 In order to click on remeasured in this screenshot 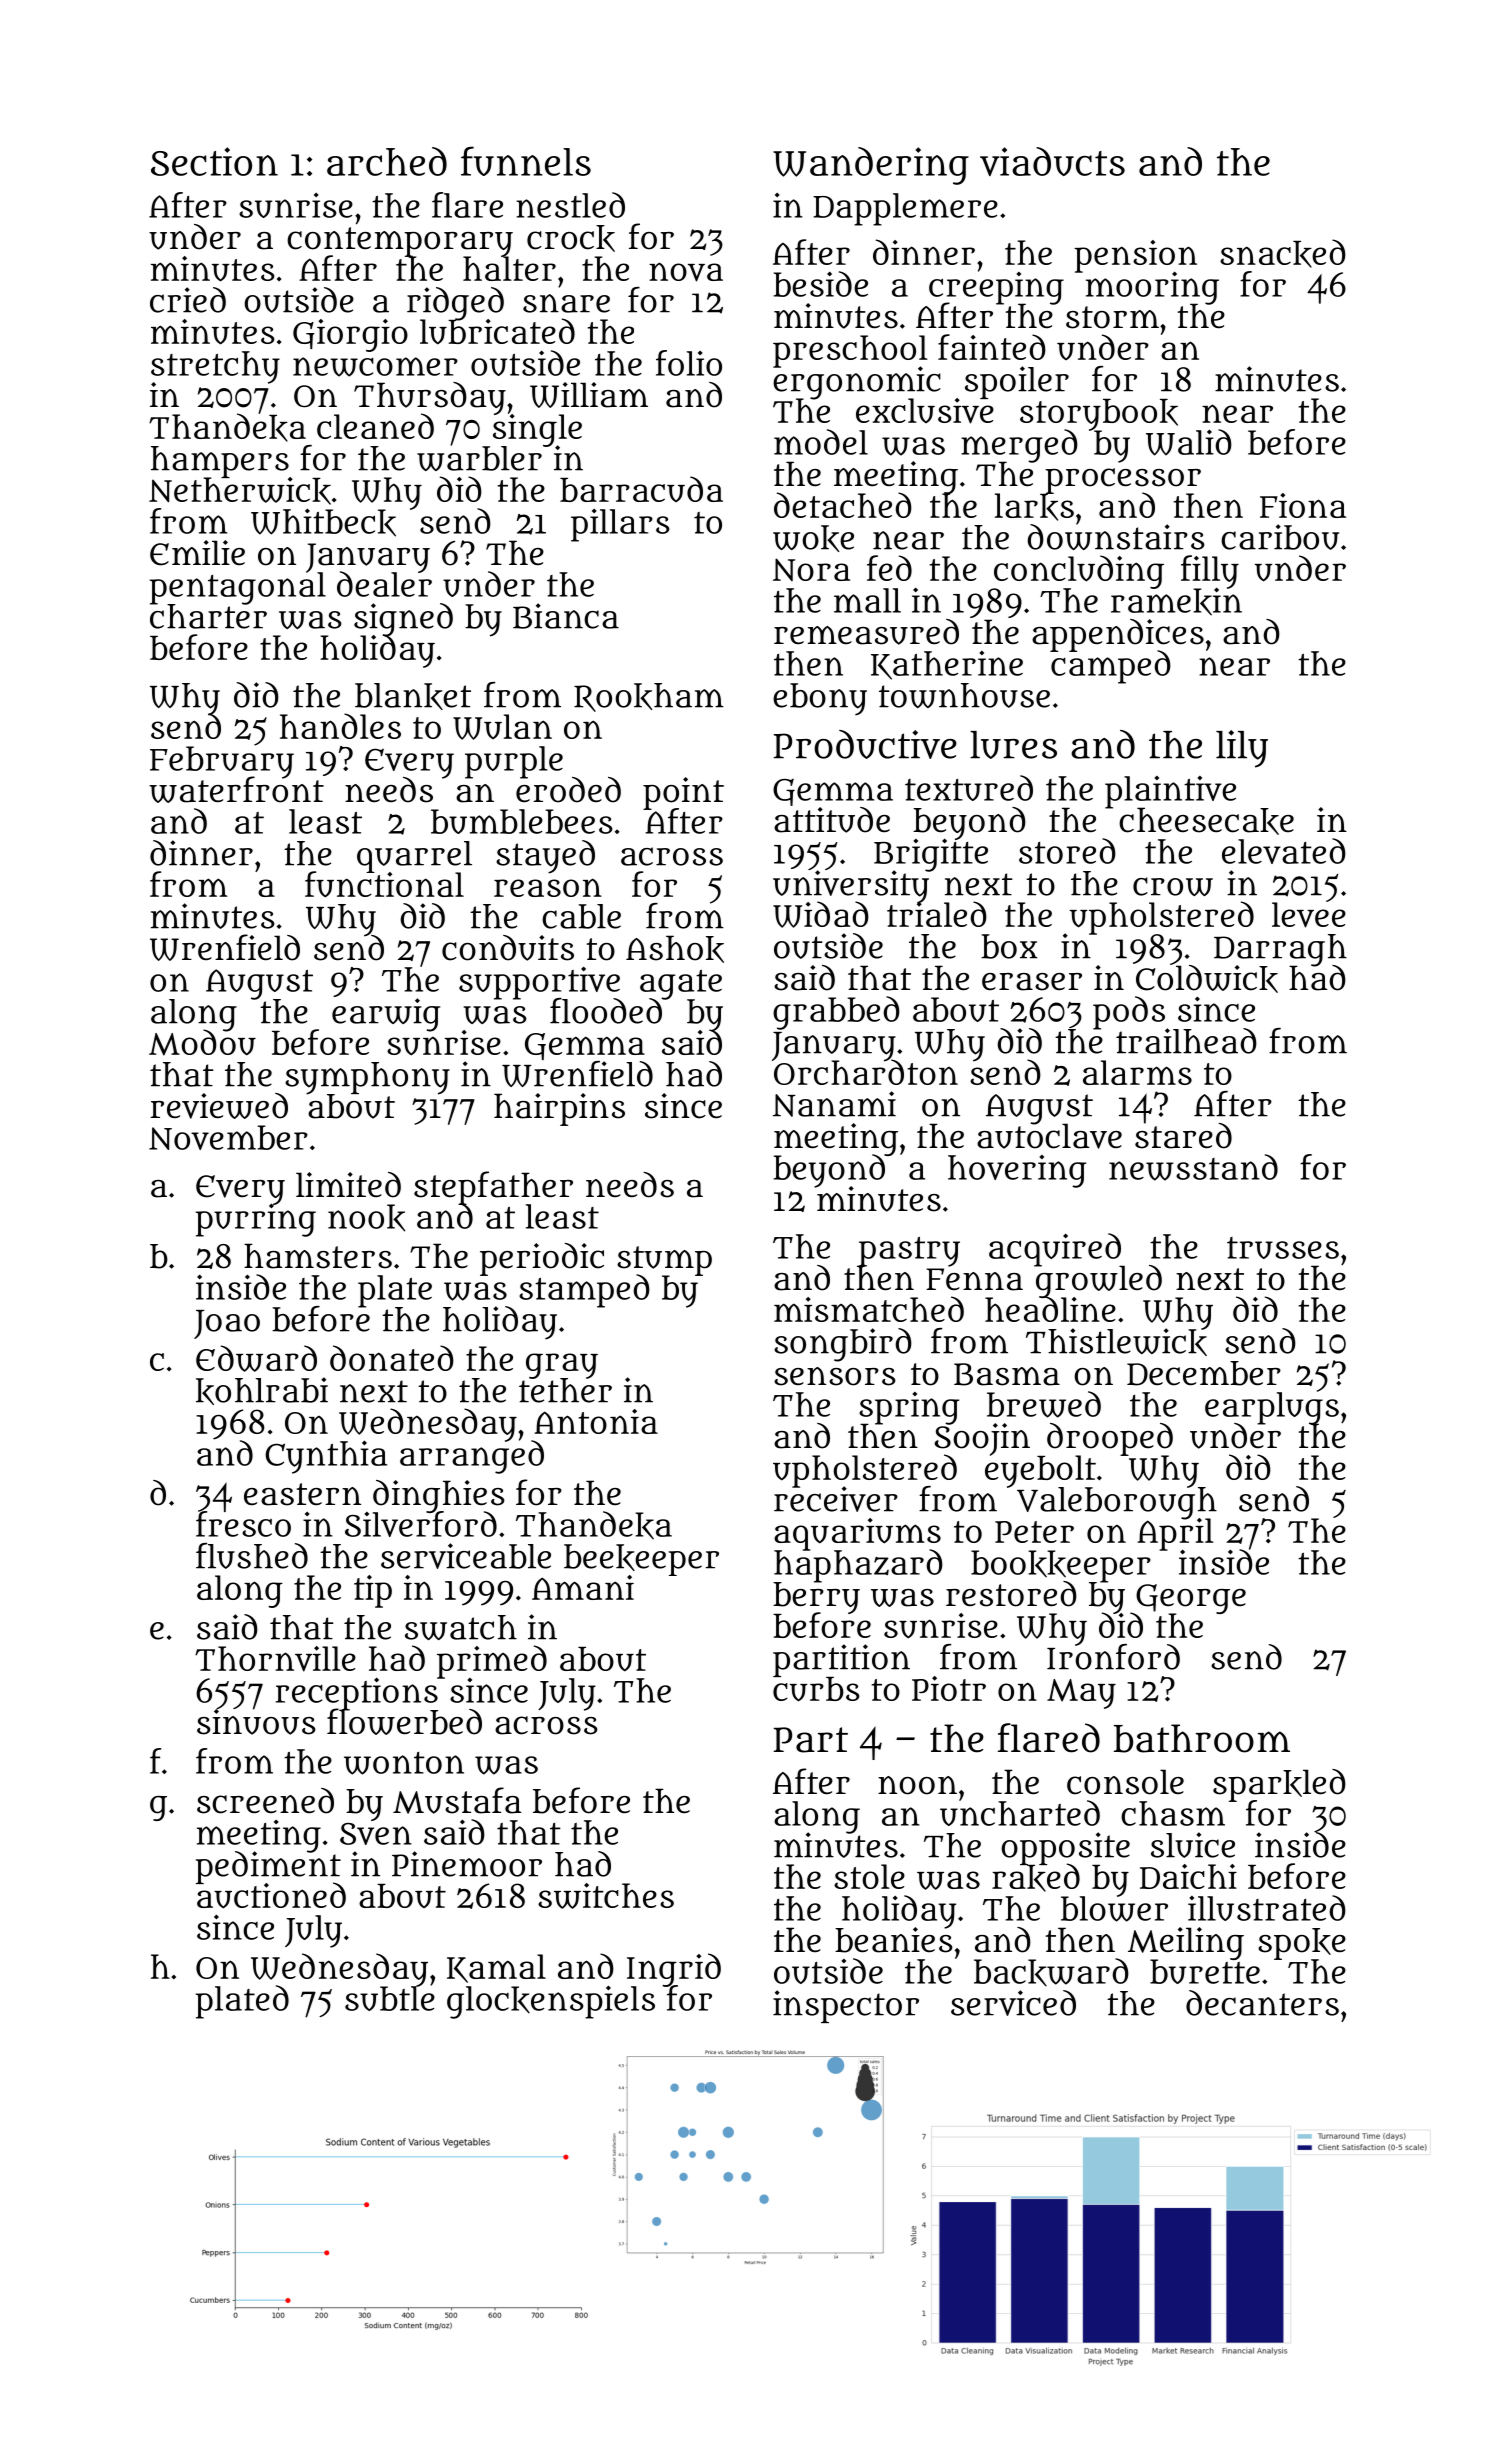, I will do `click(866, 632)`.
